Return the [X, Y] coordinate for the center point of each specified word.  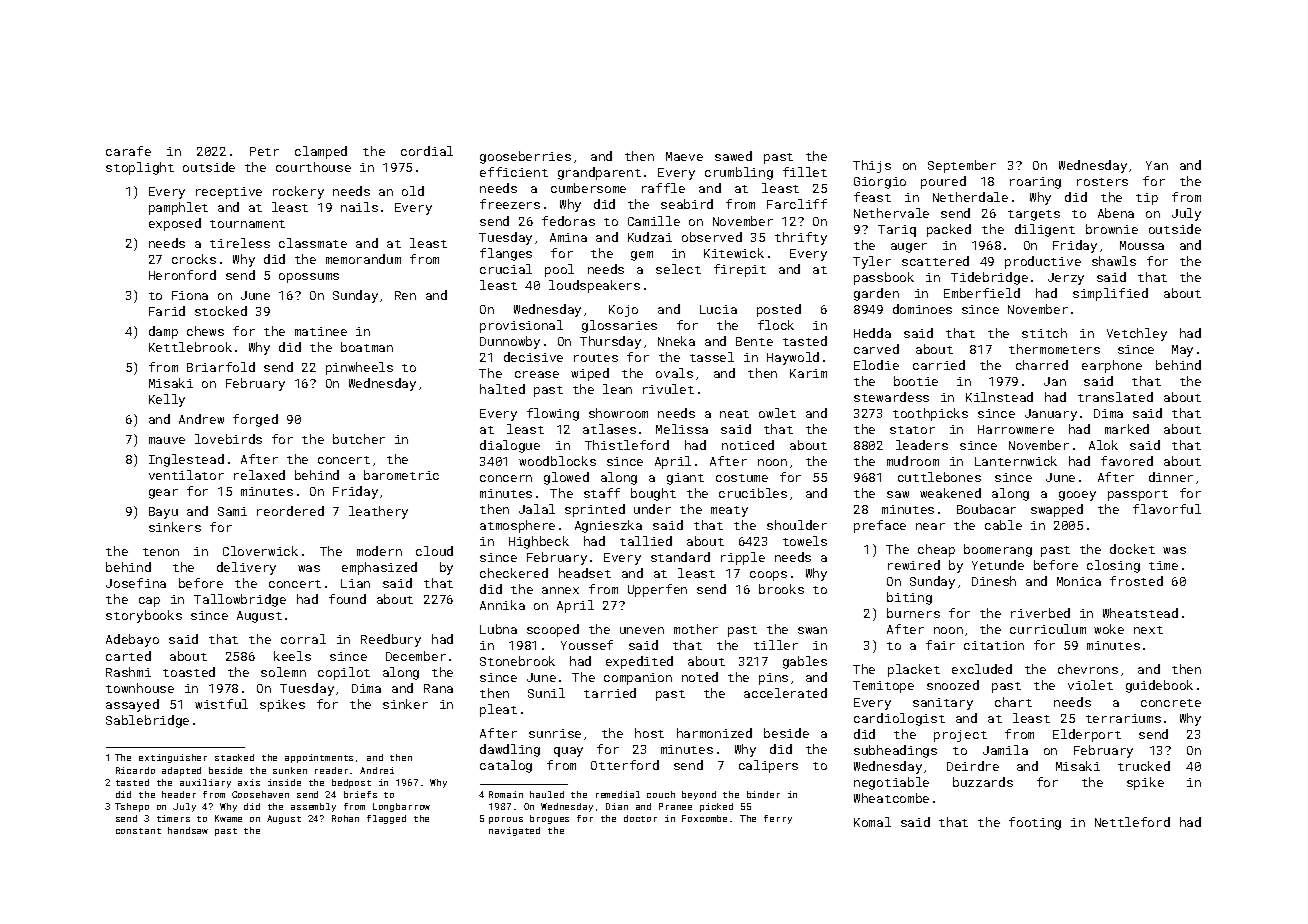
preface [880, 526]
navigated [514, 831]
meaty [729, 511]
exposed [175, 224]
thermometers [1054, 349]
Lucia [718, 309]
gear [163, 494]
